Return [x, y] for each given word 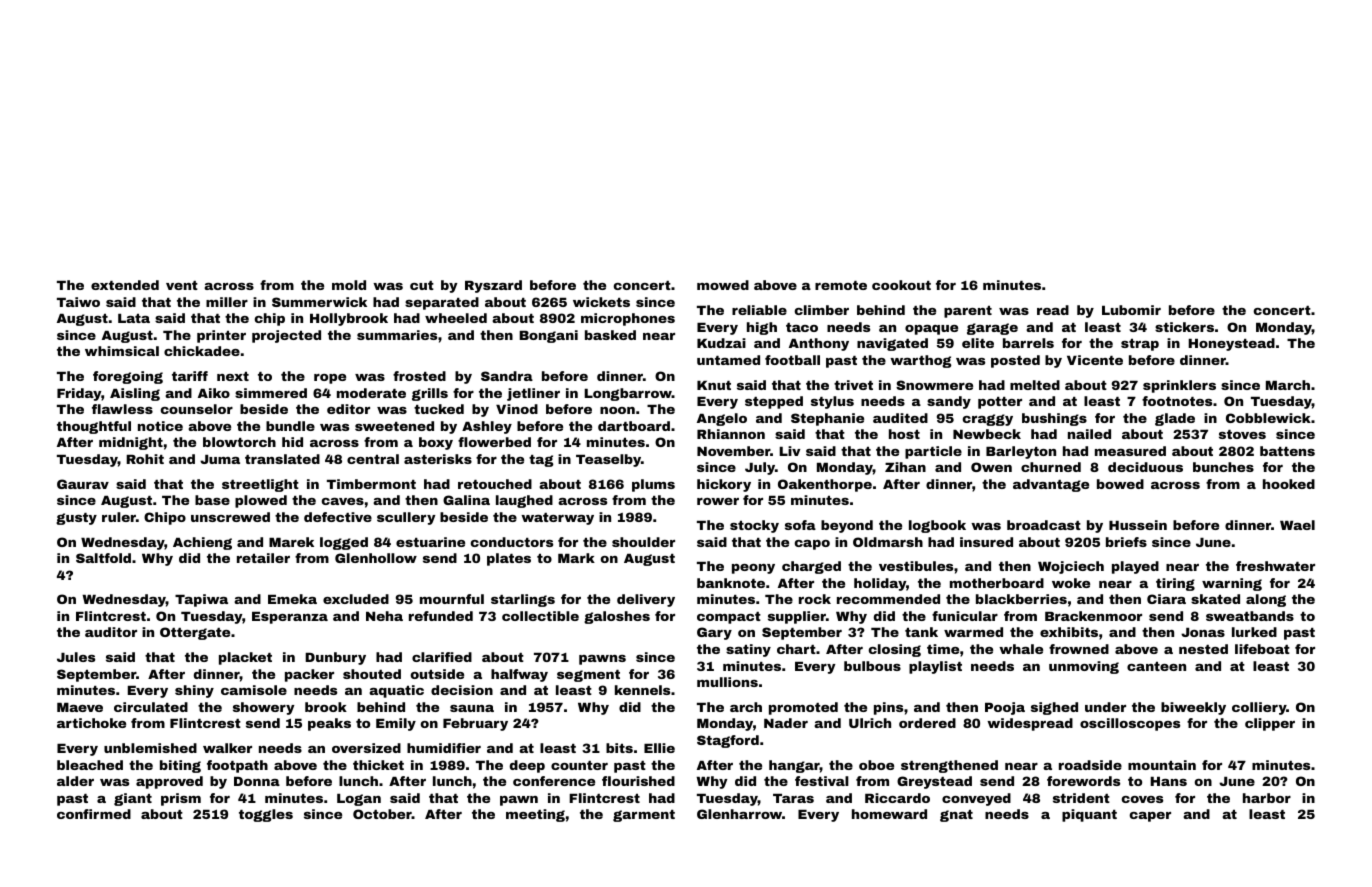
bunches [1223, 467]
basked [610, 335]
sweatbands [1250, 616]
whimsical [122, 351]
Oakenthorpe [825, 485]
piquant [1089, 815]
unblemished [150, 748]
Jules [76, 657]
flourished [638, 781]
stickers [1184, 327]
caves [343, 501]
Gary [714, 633]
